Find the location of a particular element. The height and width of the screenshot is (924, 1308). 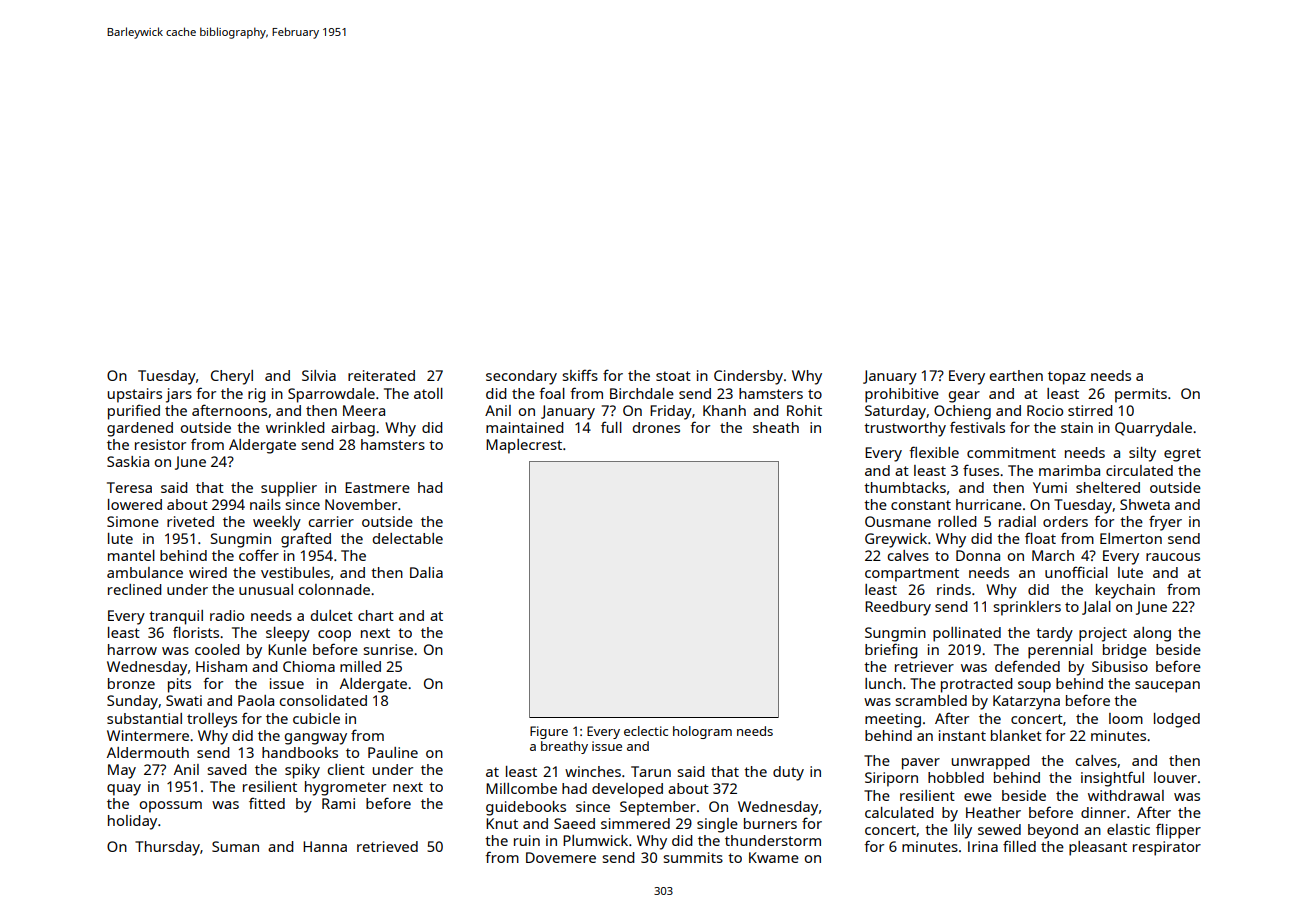

permits is located at coordinates (1141, 395).
